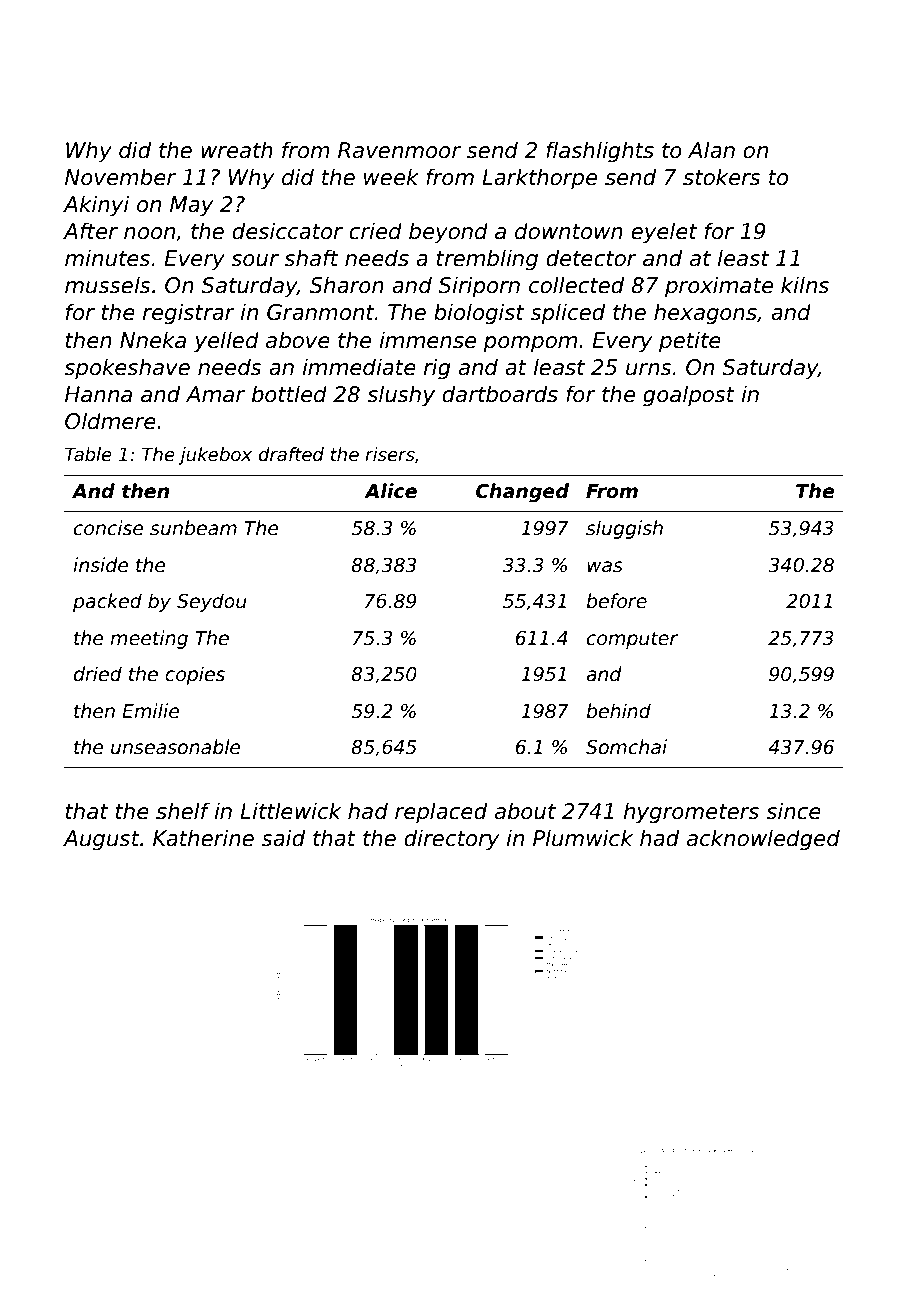 This image has width=908, height=1316. What do you see at coordinates (108, 285) in the image?
I see `mussels` at bounding box center [108, 285].
